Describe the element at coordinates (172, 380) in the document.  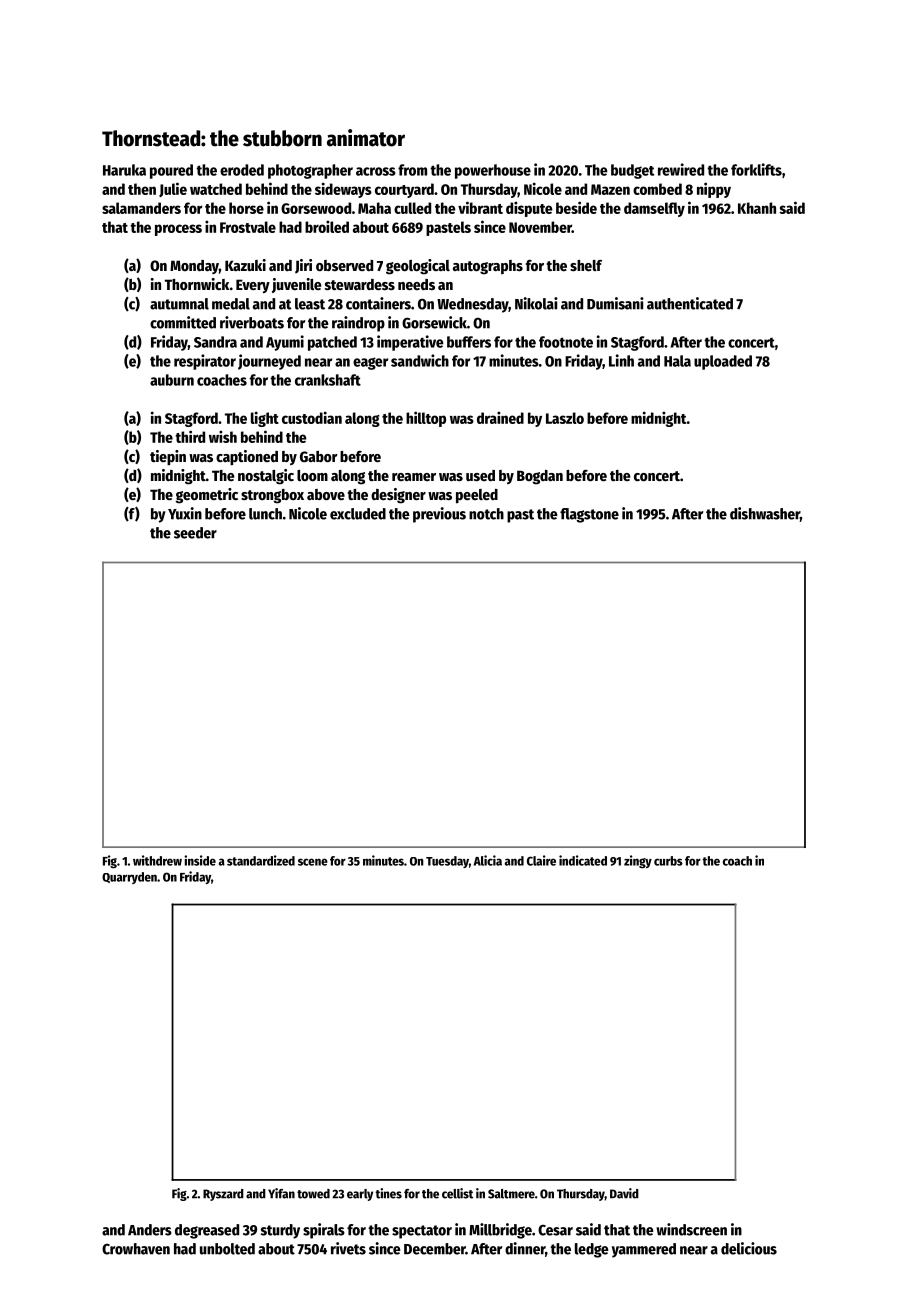
I see `auburn` at that location.
